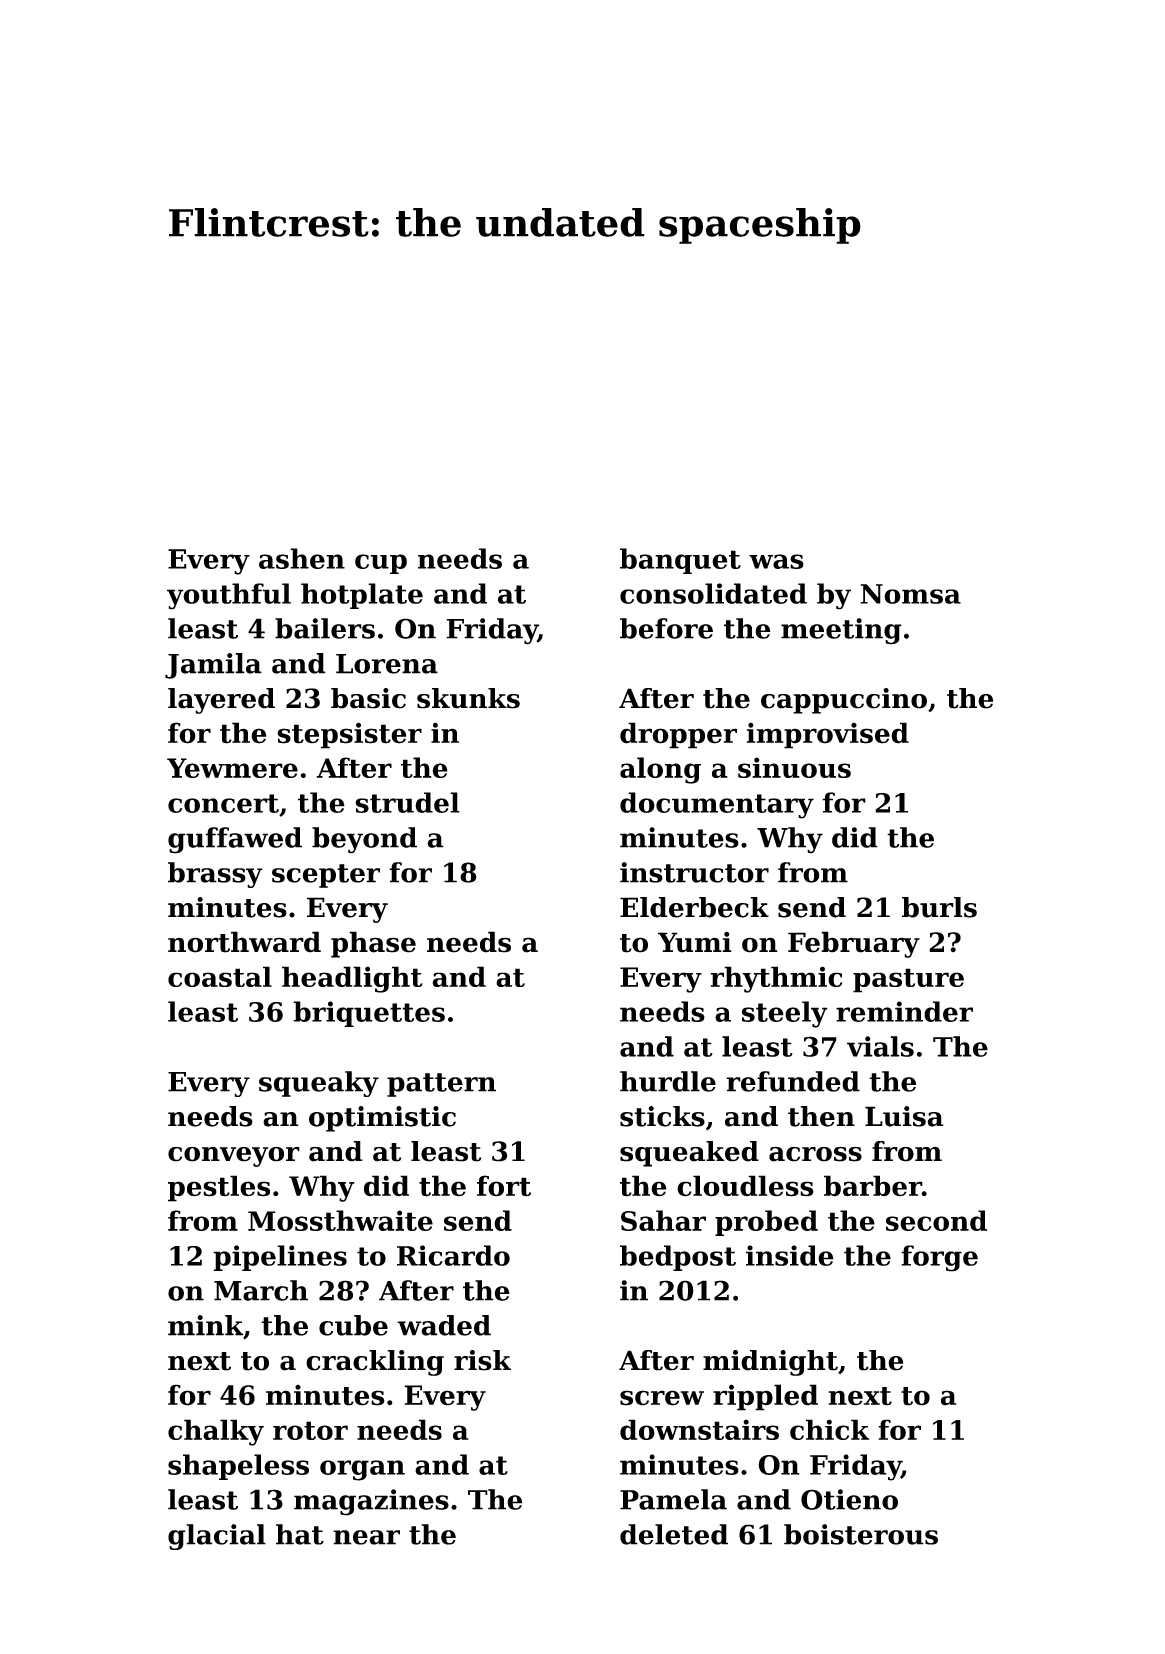 The width and height of the image is (1165, 1654). Describe the element at coordinates (939, 907) in the image. I see `burls` at that location.
